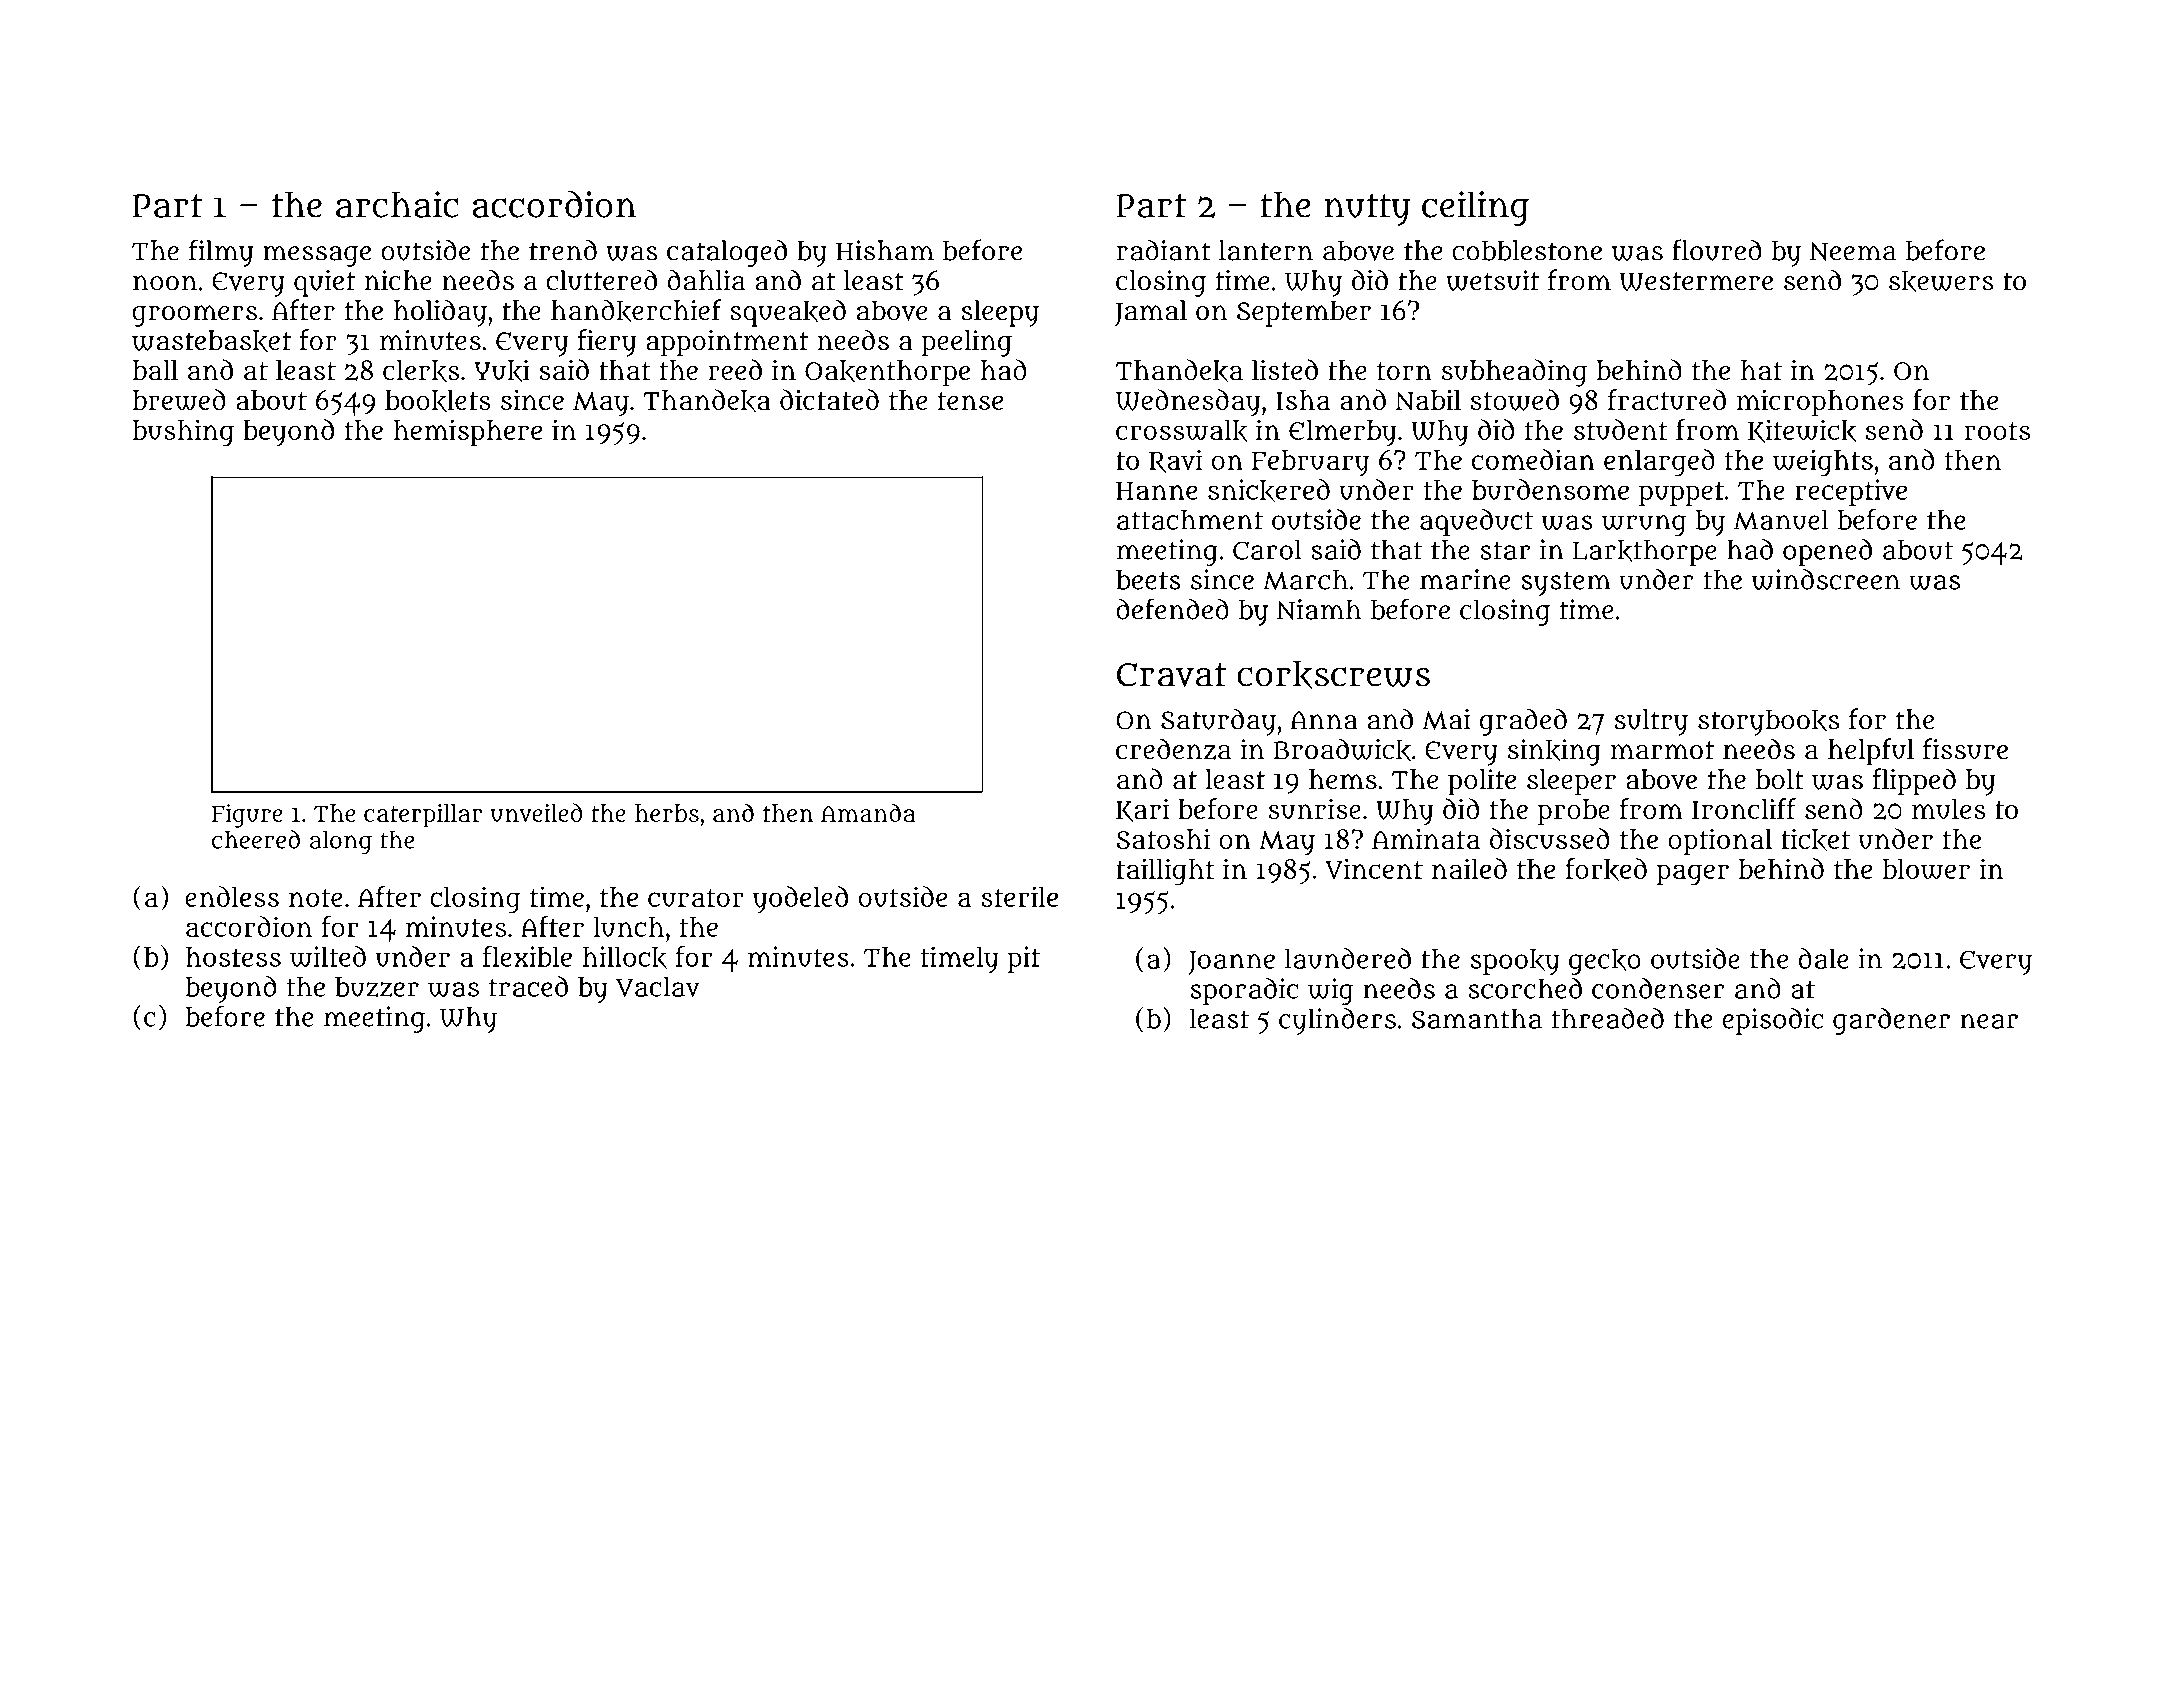  I want to click on buzzer, so click(377, 987).
